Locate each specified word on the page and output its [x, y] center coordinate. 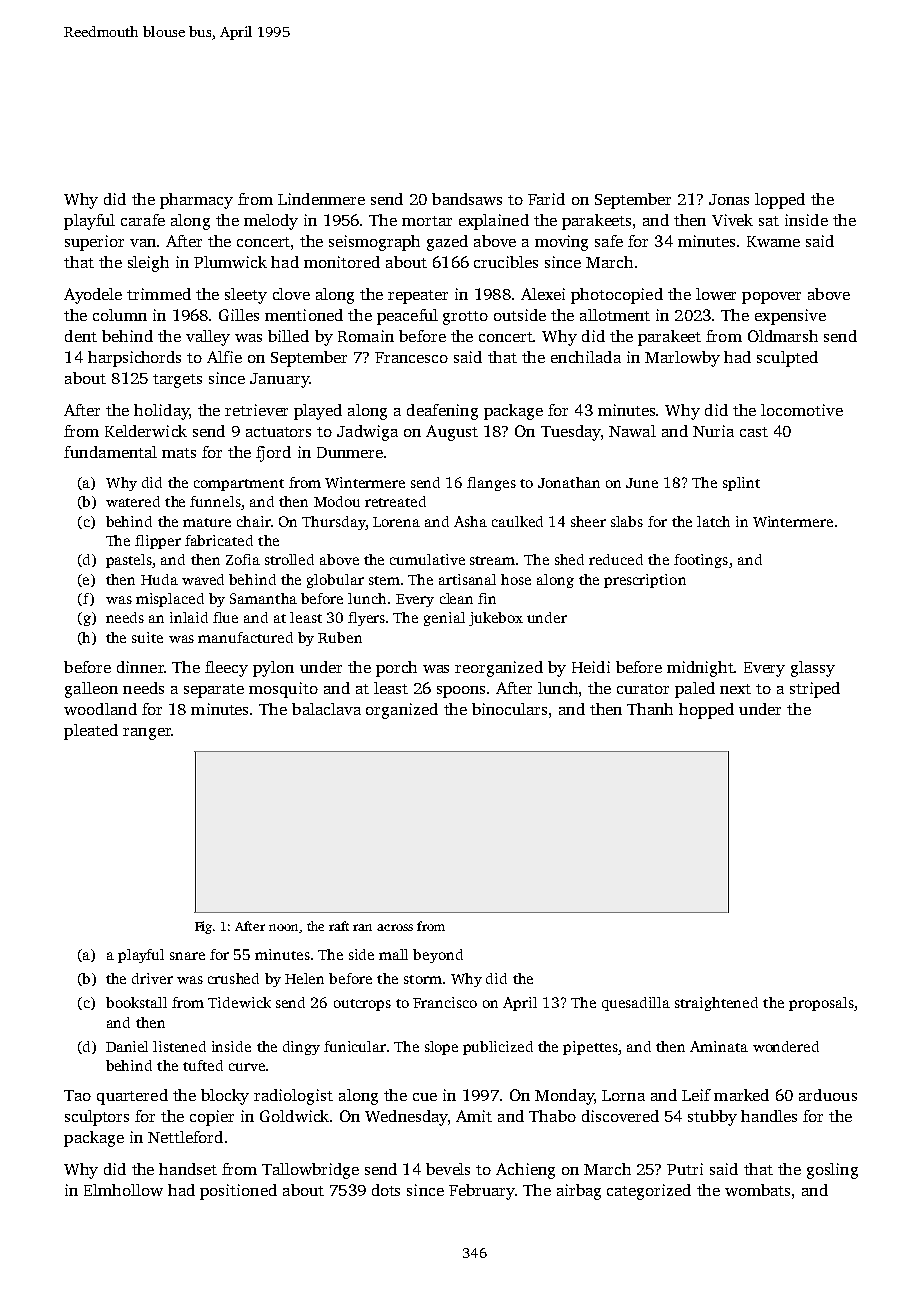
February [482, 1192]
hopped [706, 711]
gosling [832, 1171]
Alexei [543, 294]
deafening [442, 412]
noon [283, 927]
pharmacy [196, 201]
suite [147, 637]
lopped [780, 201]
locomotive [802, 410]
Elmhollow [123, 1190]
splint [741, 484]
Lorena [396, 522]
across [395, 927]
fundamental [110, 452]
